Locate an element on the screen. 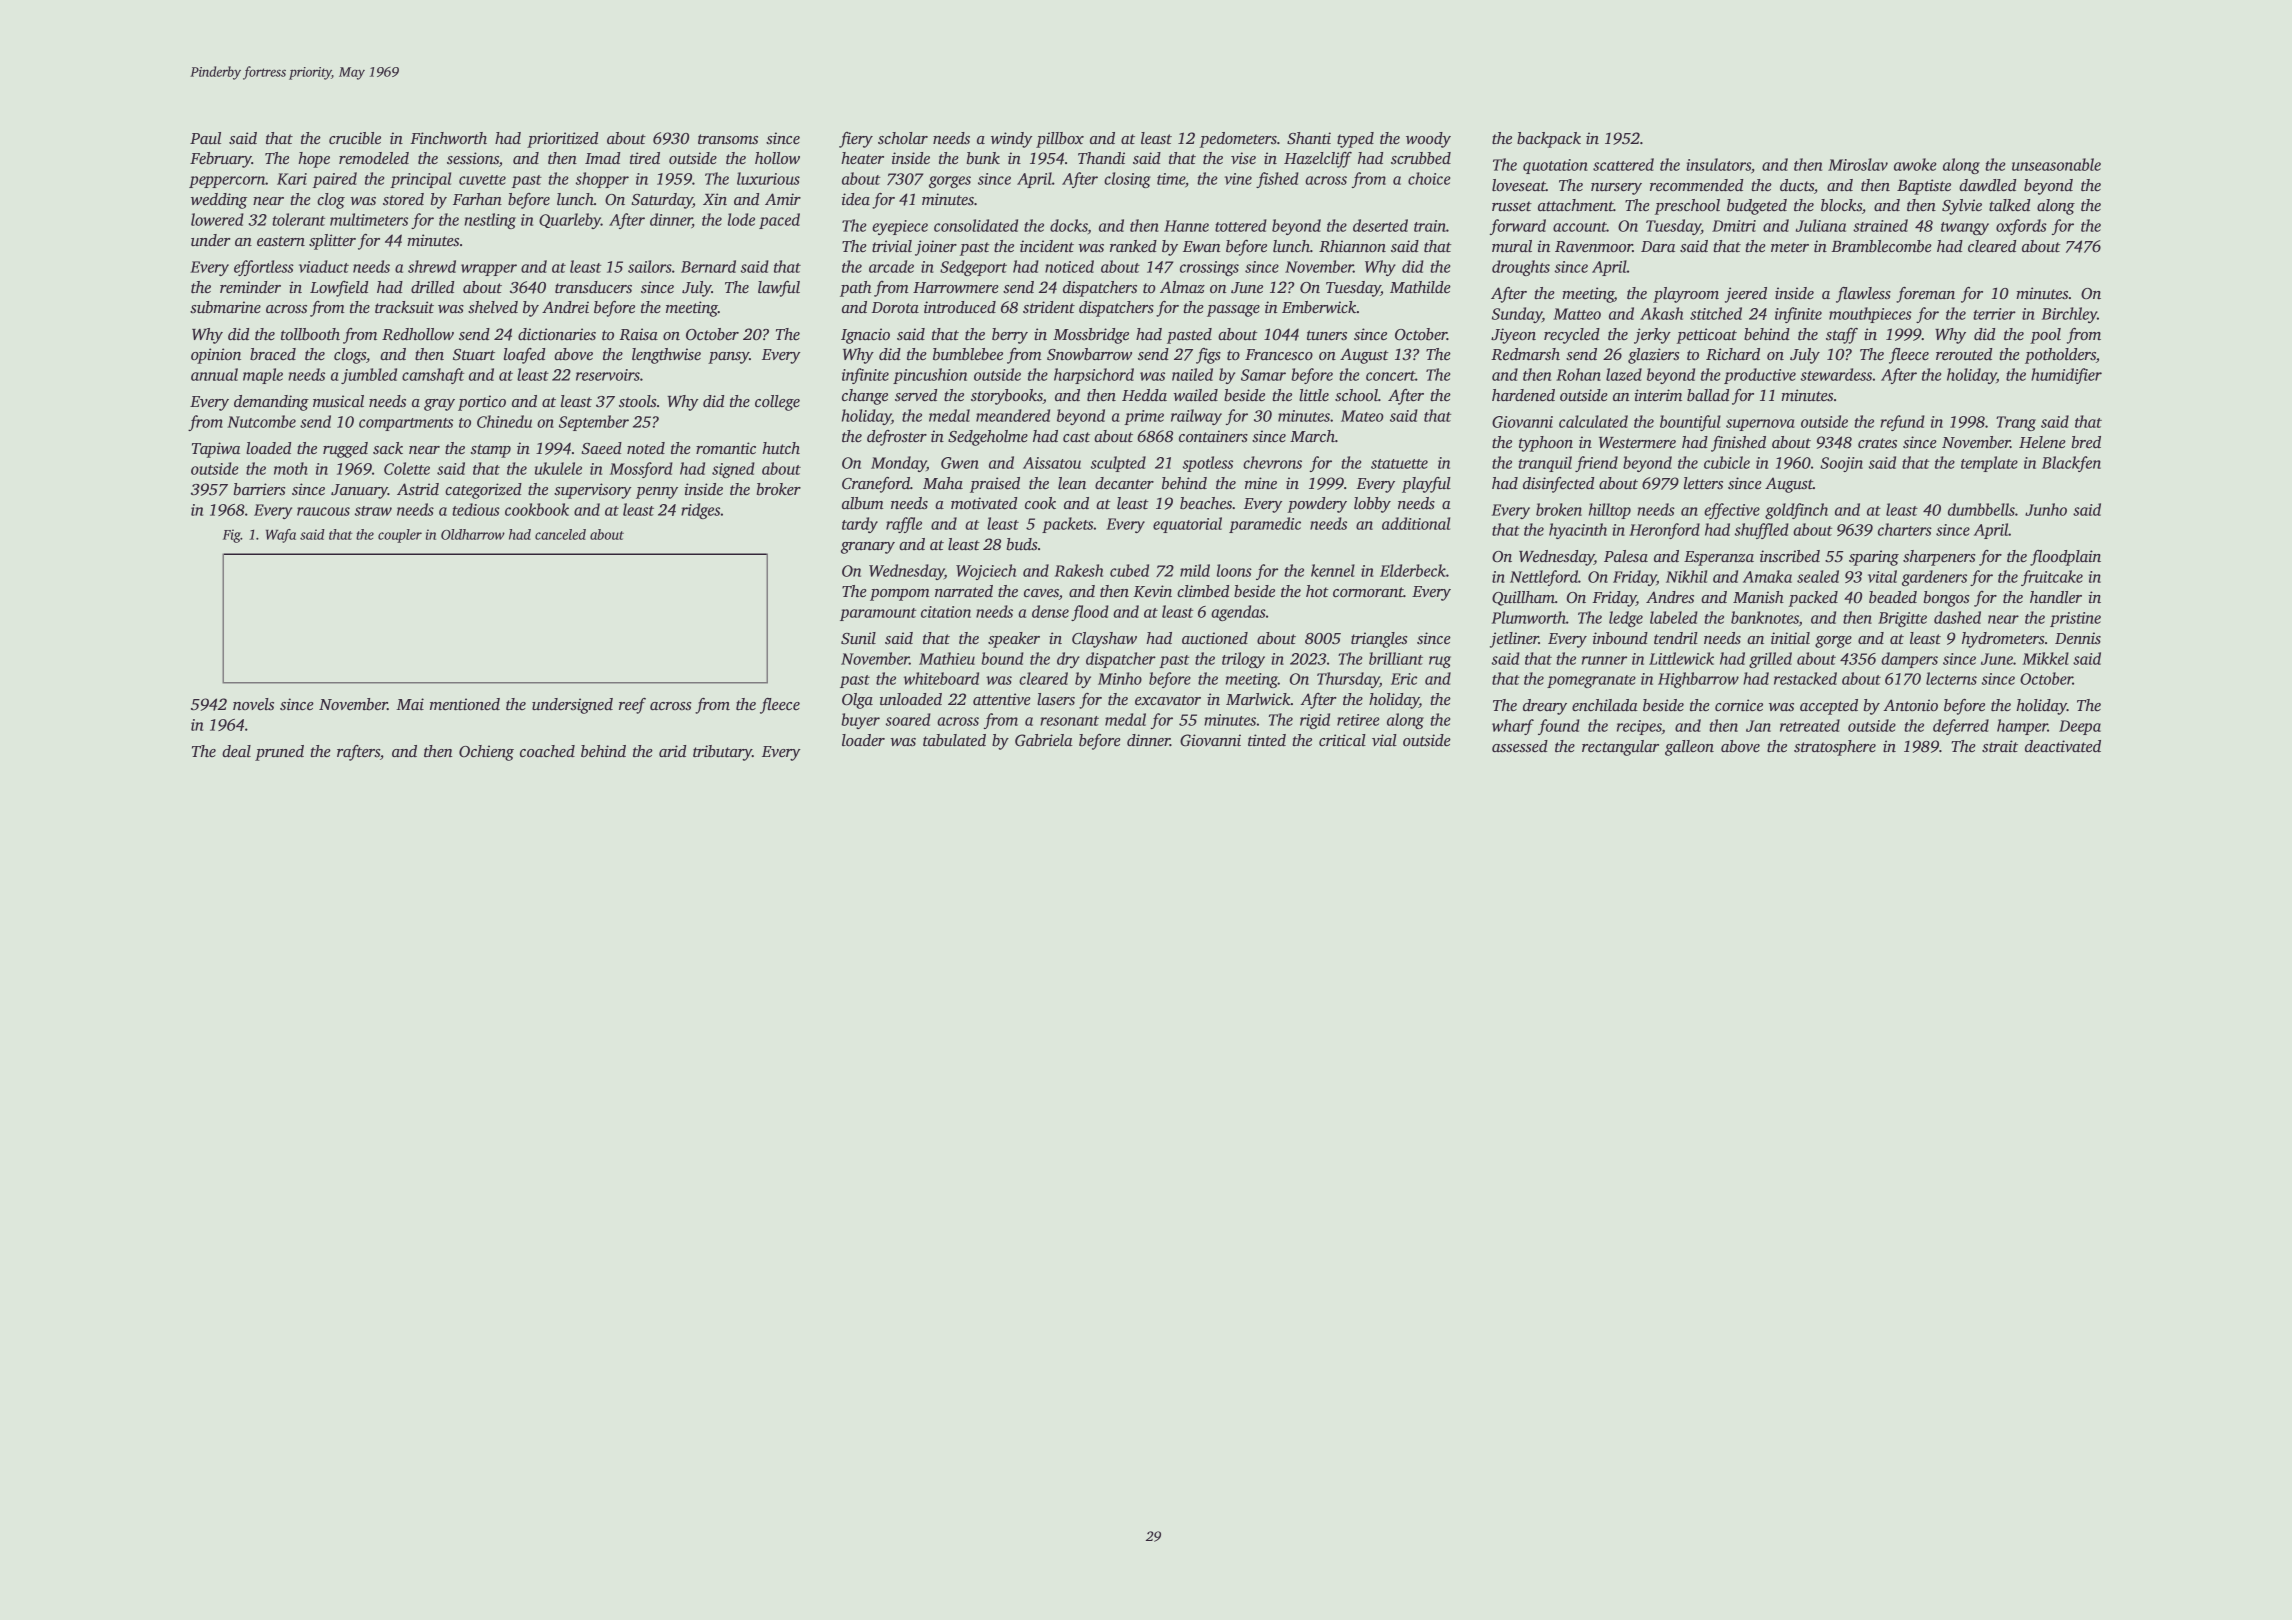 The image size is (2292, 1620). Craneford is located at coordinates (876, 485).
